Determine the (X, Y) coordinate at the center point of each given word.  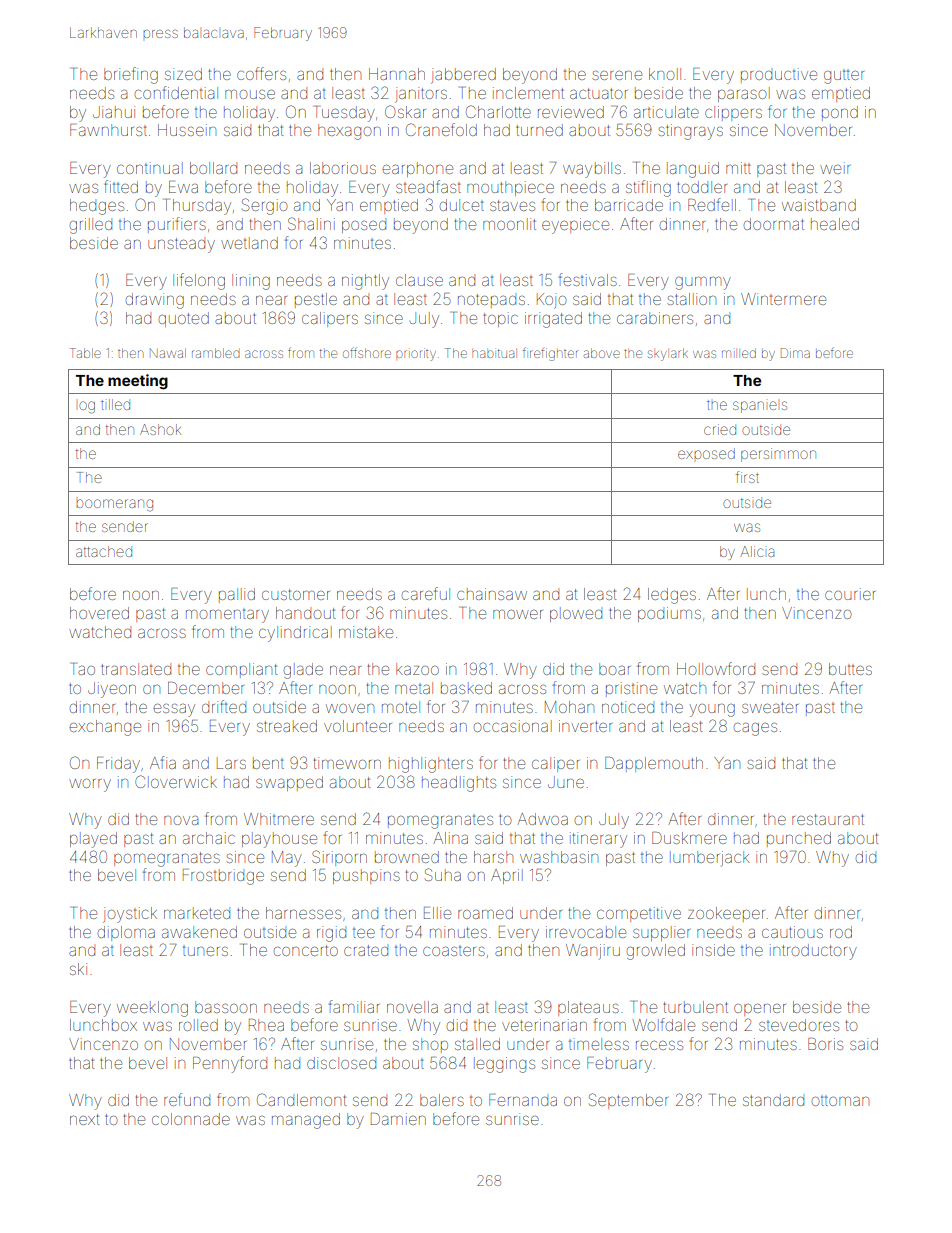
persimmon (778, 455)
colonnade (191, 1119)
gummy (703, 283)
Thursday (198, 207)
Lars (231, 764)
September (628, 1101)
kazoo (417, 669)
